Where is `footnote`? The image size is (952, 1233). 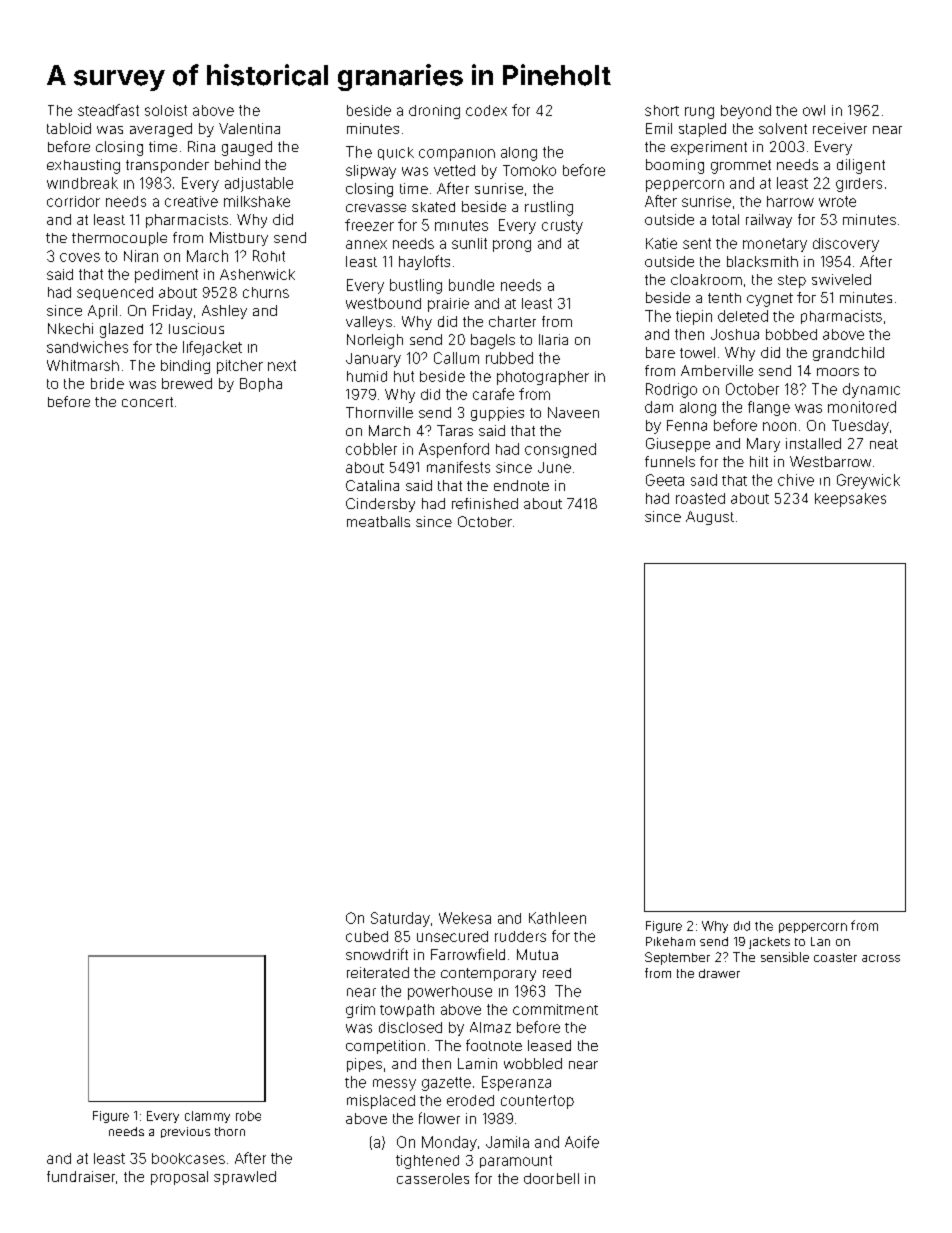 footnote is located at coordinates (494, 1045).
